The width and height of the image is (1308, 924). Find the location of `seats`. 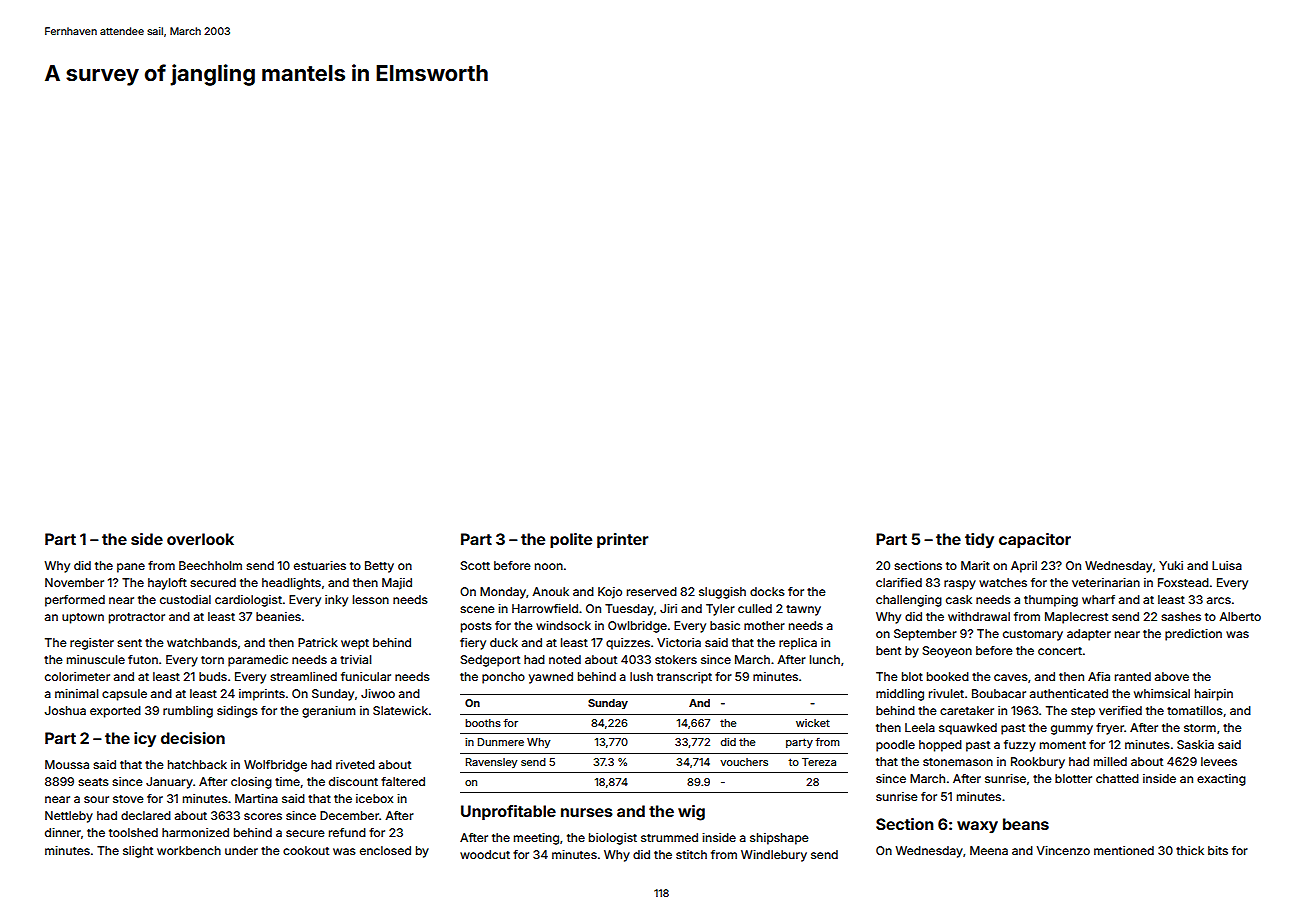

seats is located at coordinates (93, 782).
